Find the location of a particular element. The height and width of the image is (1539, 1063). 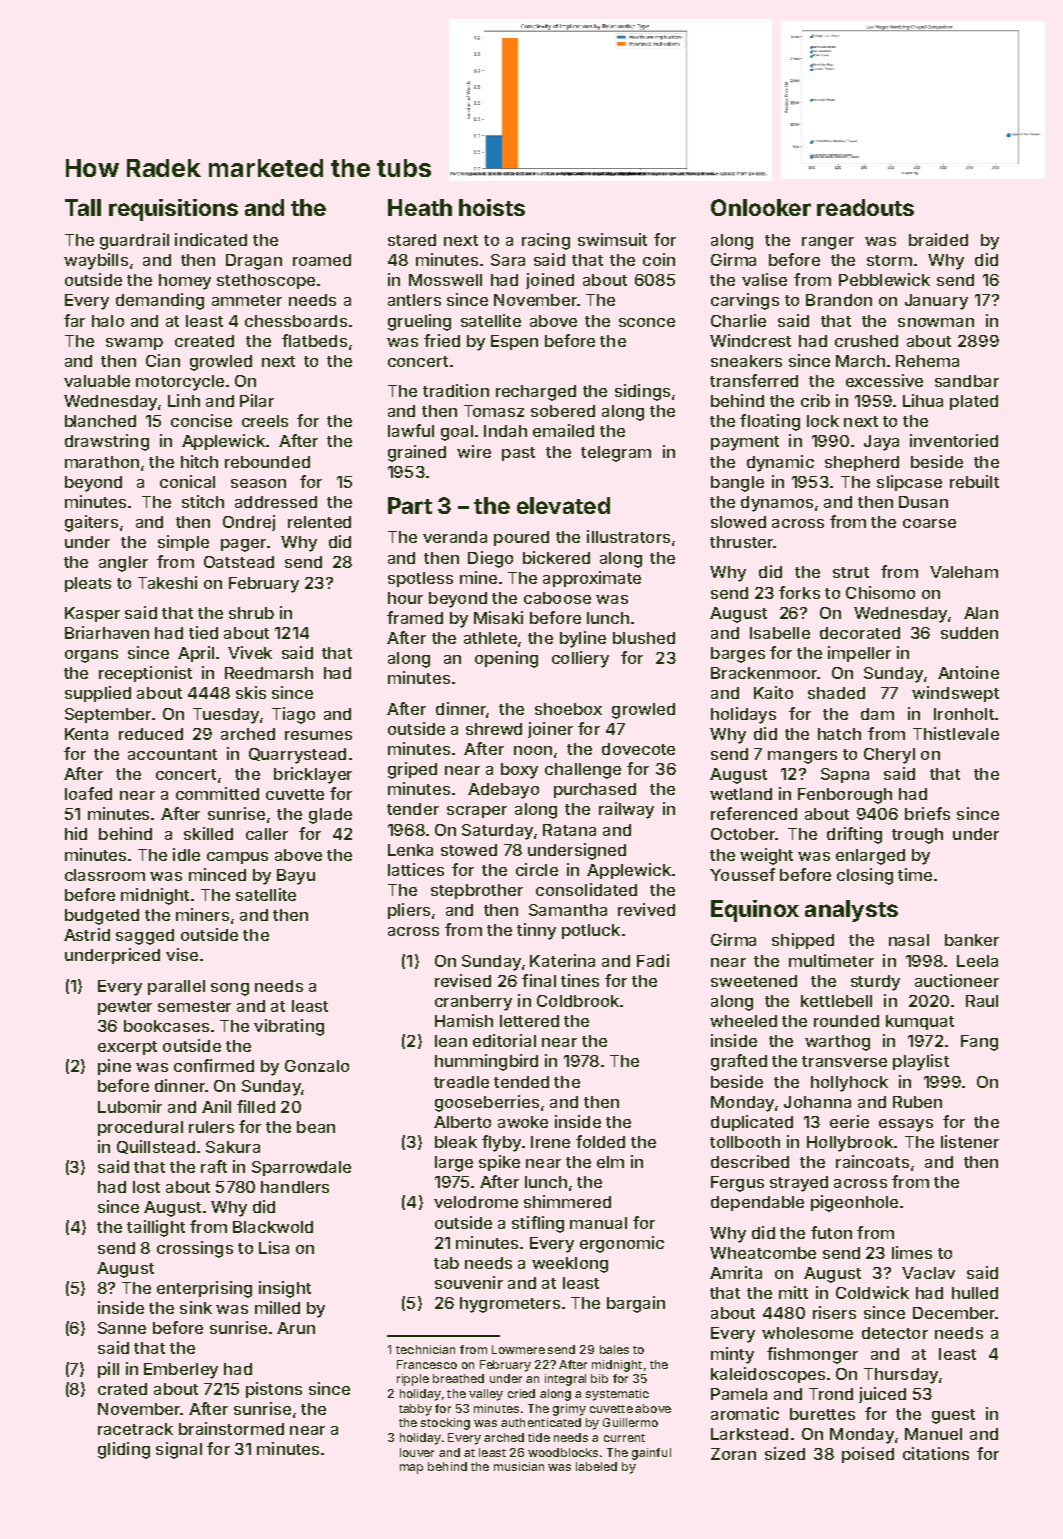

sconce is located at coordinates (647, 322).
